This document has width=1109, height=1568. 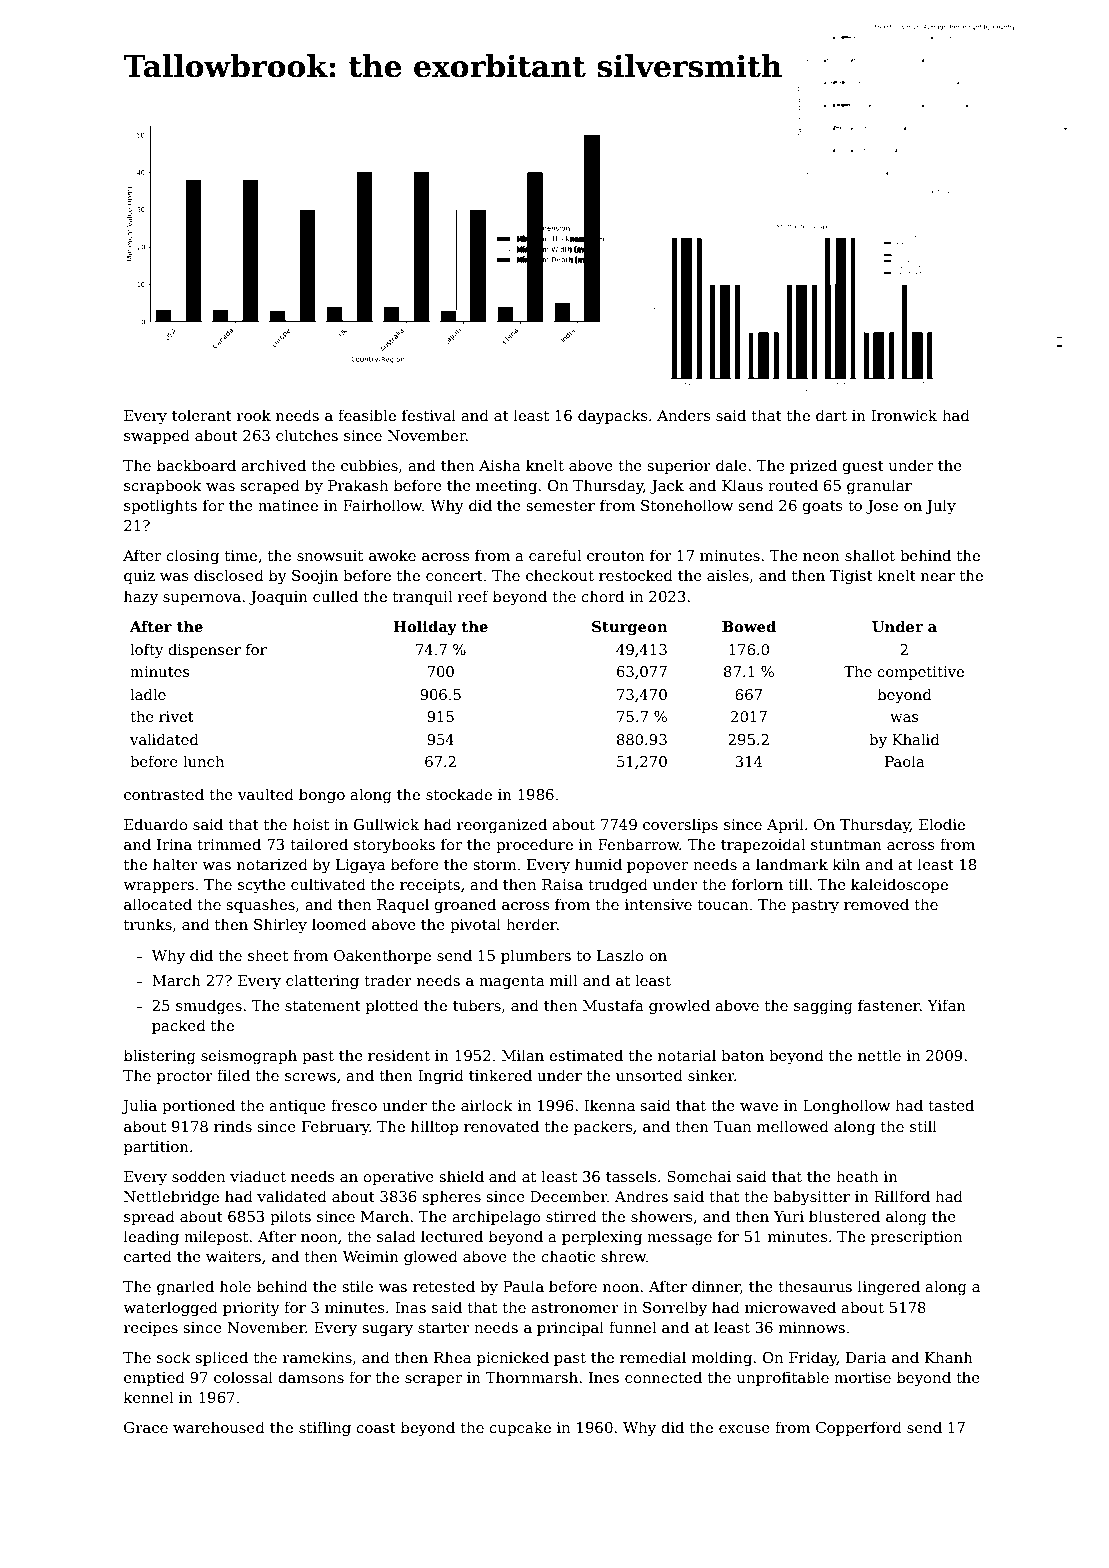 What do you see at coordinates (219, 1427) in the document?
I see `warehoused` at bounding box center [219, 1427].
